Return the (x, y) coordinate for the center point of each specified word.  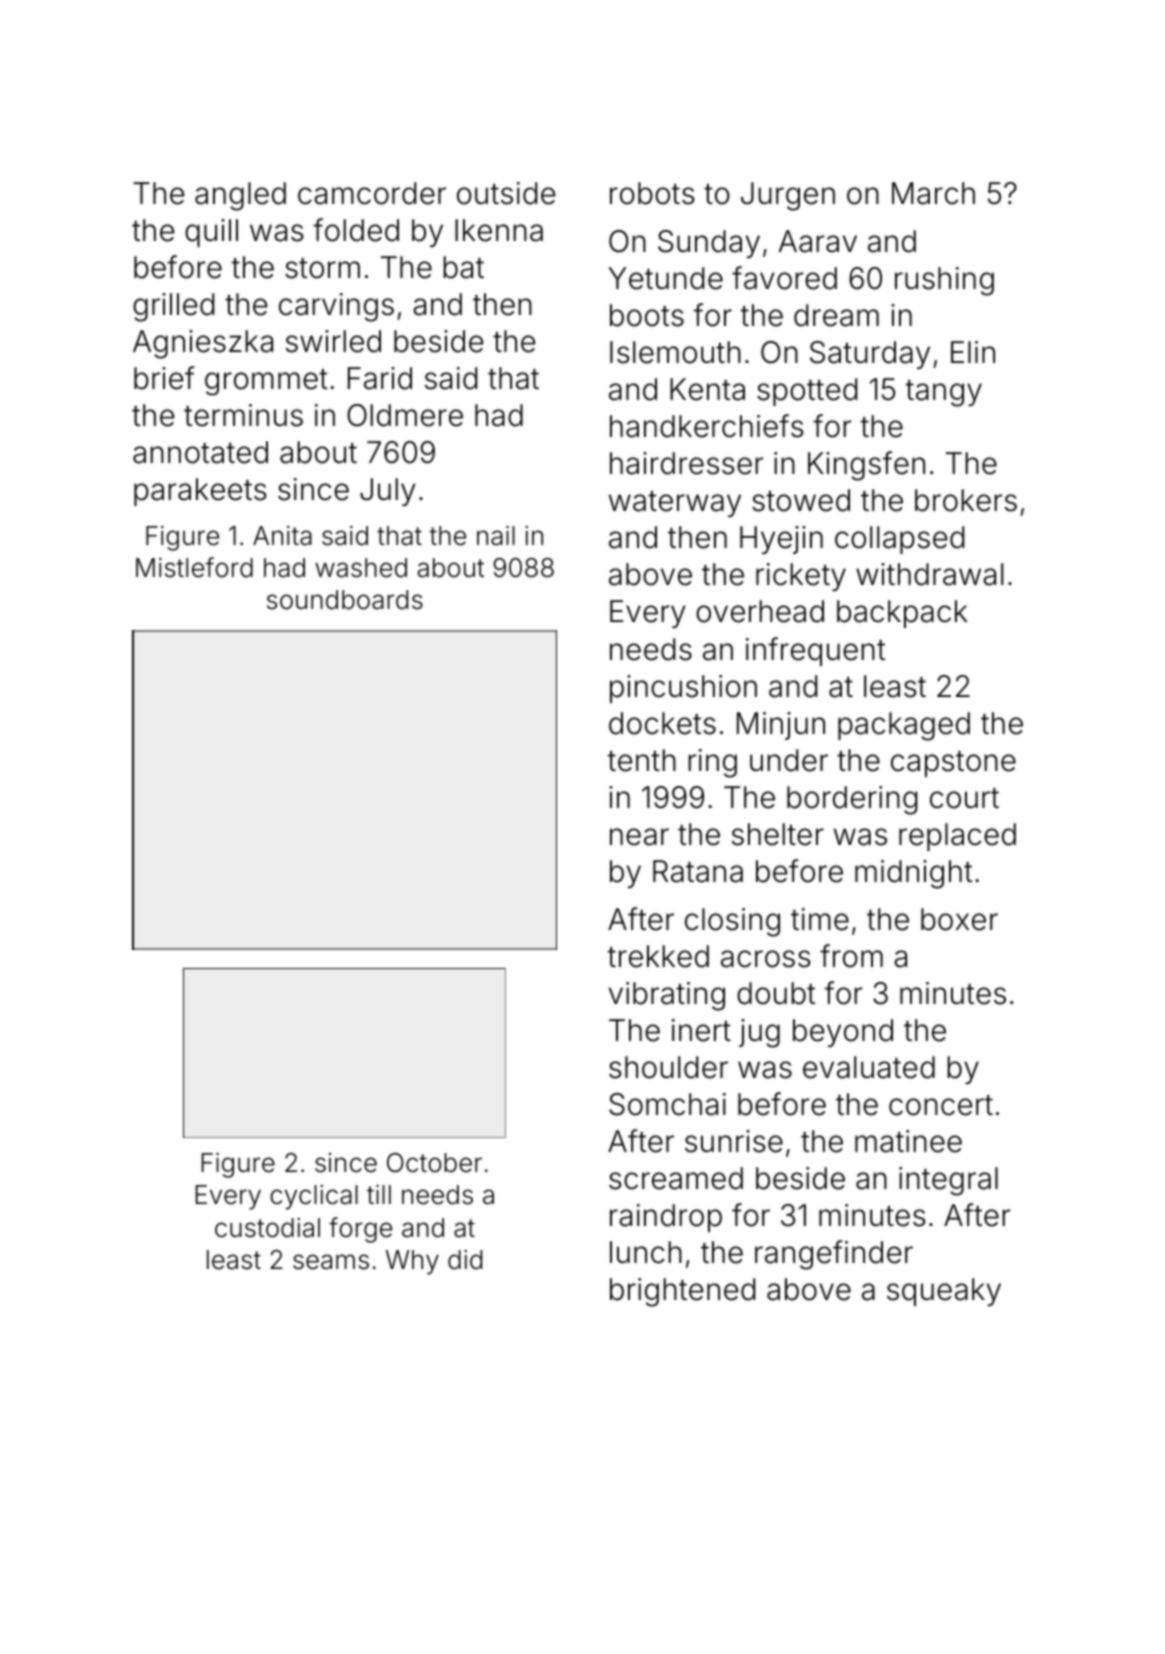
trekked (658, 956)
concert (941, 1105)
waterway (675, 504)
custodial (267, 1228)
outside (506, 193)
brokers (966, 500)
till (379, 1194)
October (434, 1163)
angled (240, 196)
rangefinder (834, 1255)
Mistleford (194, 567)
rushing (944, 281)
